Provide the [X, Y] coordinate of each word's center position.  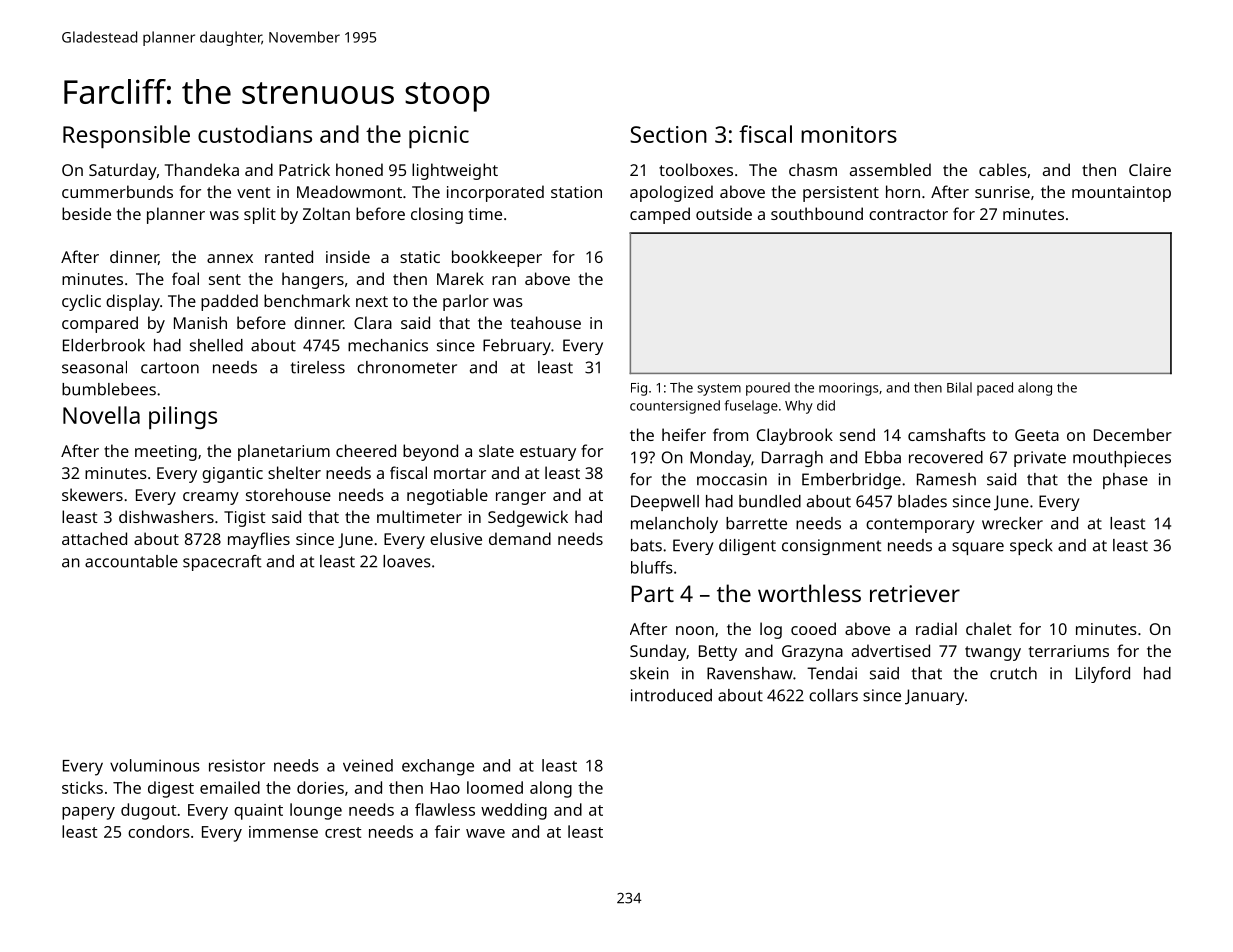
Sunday [658, 652]
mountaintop [1121, 194]
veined [368, 765]
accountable [131, 561]
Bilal [959, 387]
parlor [466, 302]
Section [668, 134]
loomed [495, 787]
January [934, 697]
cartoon [170, 368]
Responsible [126, 136]
